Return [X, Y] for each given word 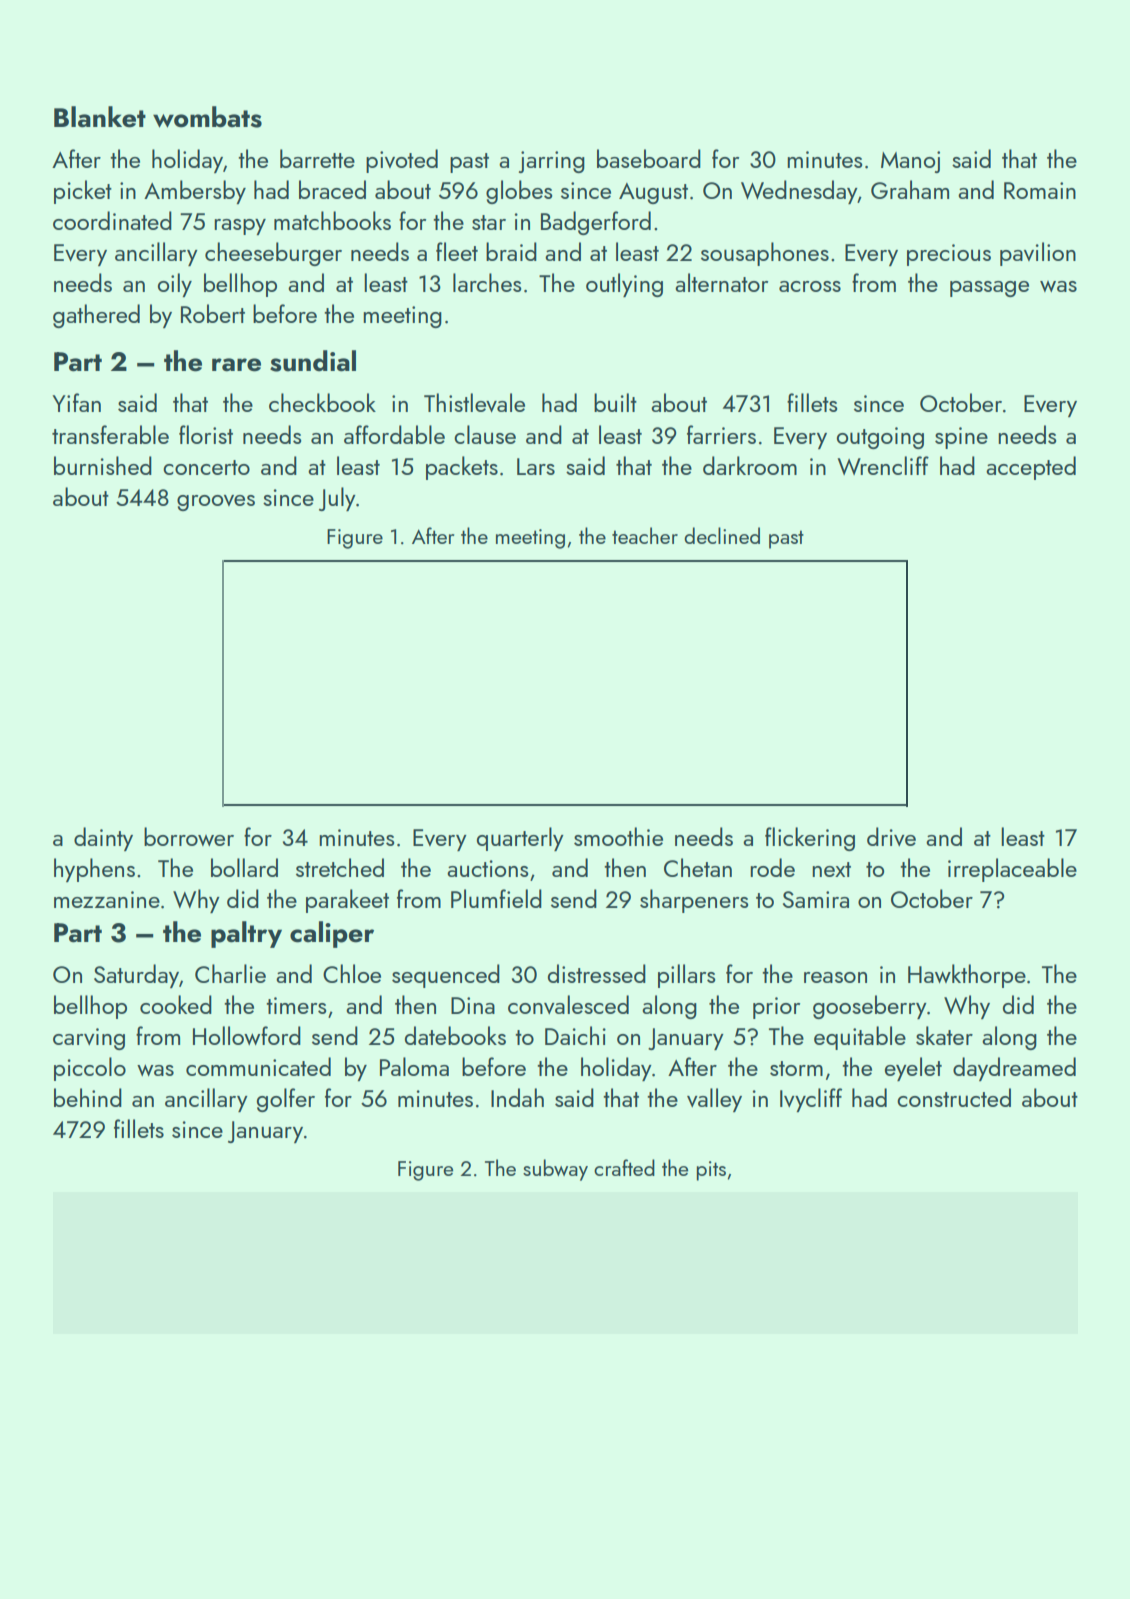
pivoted [402, 161]
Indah [517, 1097]
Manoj [910, 162]
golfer [286, 1100]
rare [236, 365]
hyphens [94, 870]
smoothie [618, 836]
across [810, 286]
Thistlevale [474, 402]
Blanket [100, 117]
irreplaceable [1012, 870]
